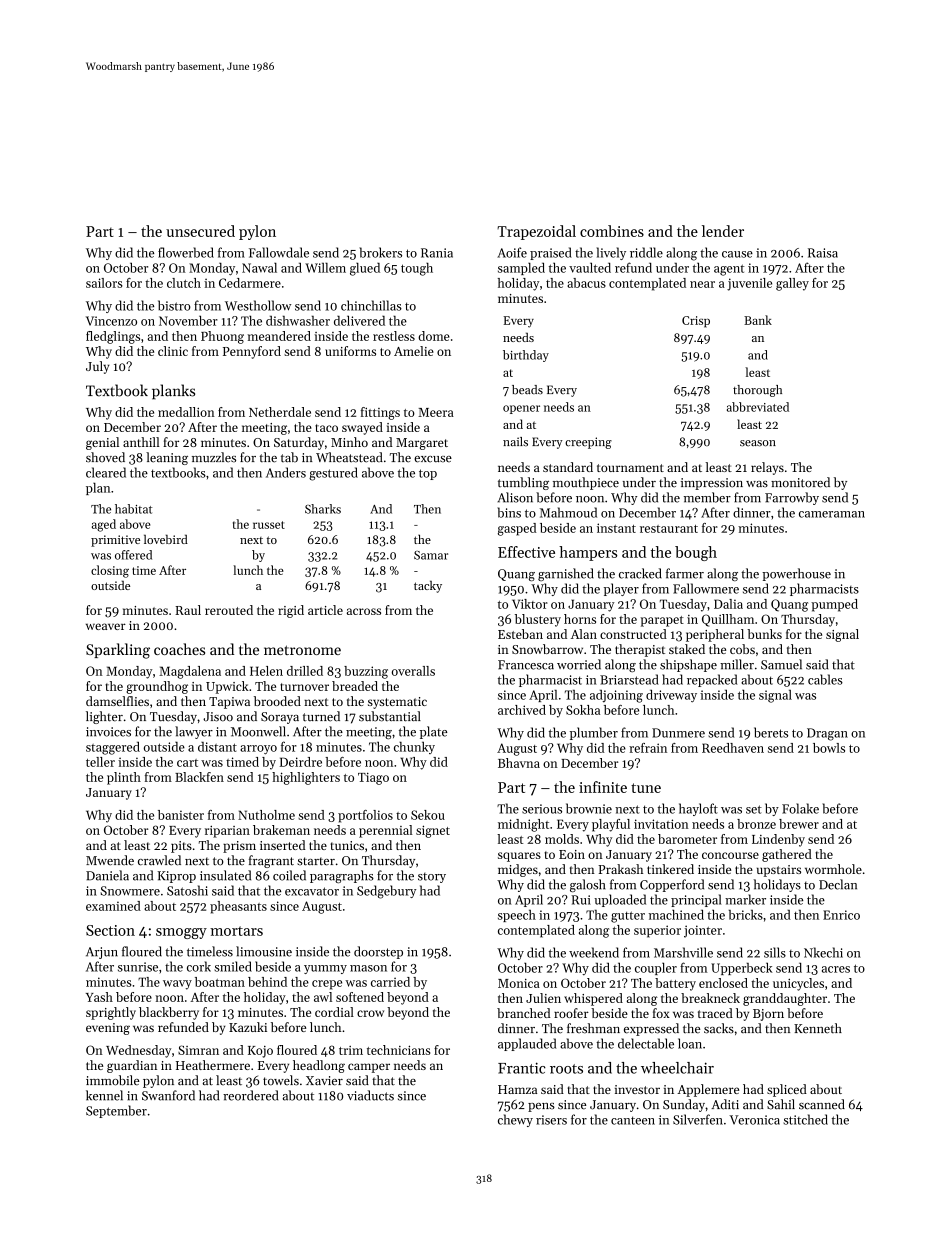 Image resolution: width=952 pixels, height=1233 pixels. I want to click on behind, so click(267, 982).
